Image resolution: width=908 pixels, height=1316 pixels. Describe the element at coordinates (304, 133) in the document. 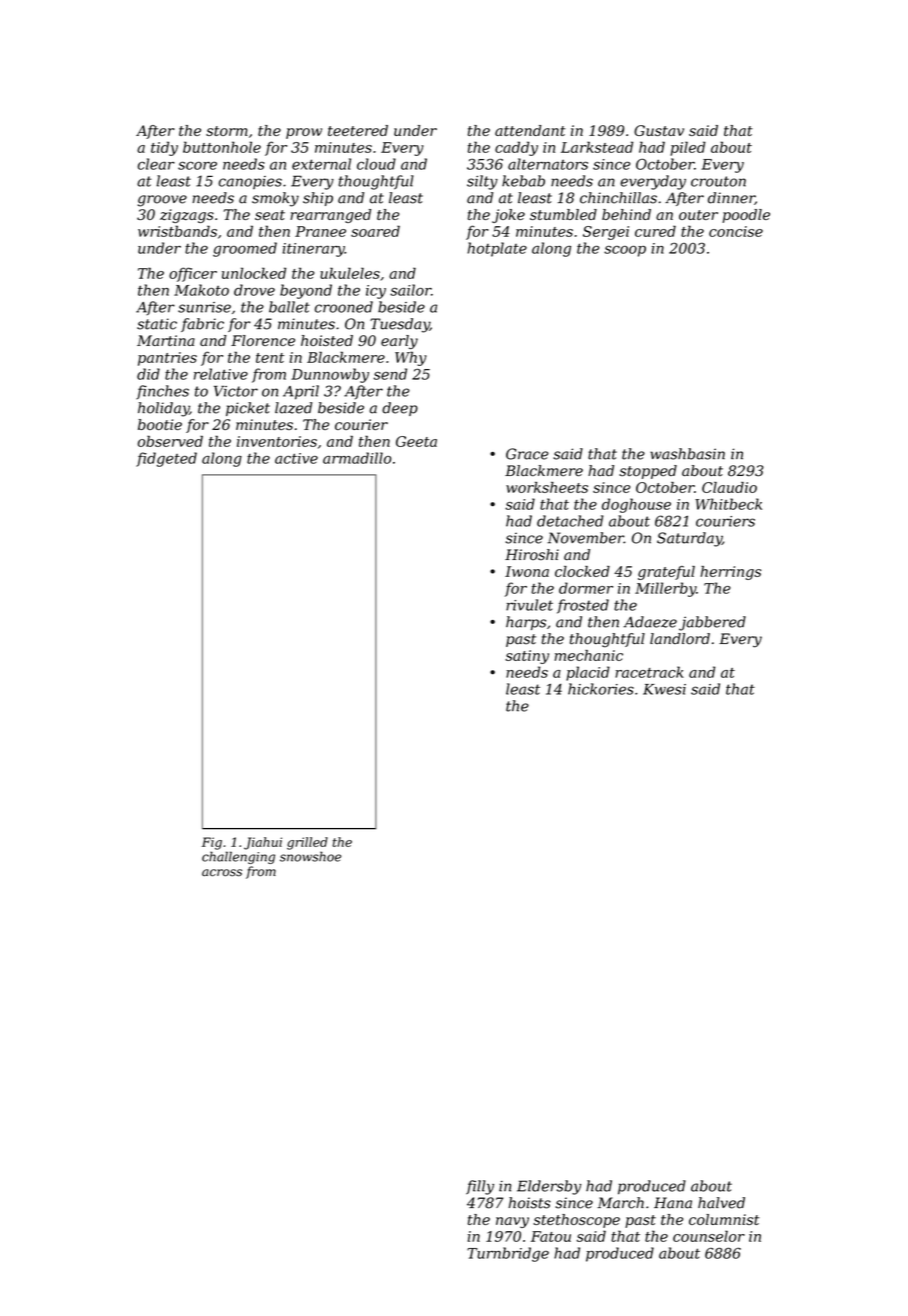

I see `prow` at that location.
